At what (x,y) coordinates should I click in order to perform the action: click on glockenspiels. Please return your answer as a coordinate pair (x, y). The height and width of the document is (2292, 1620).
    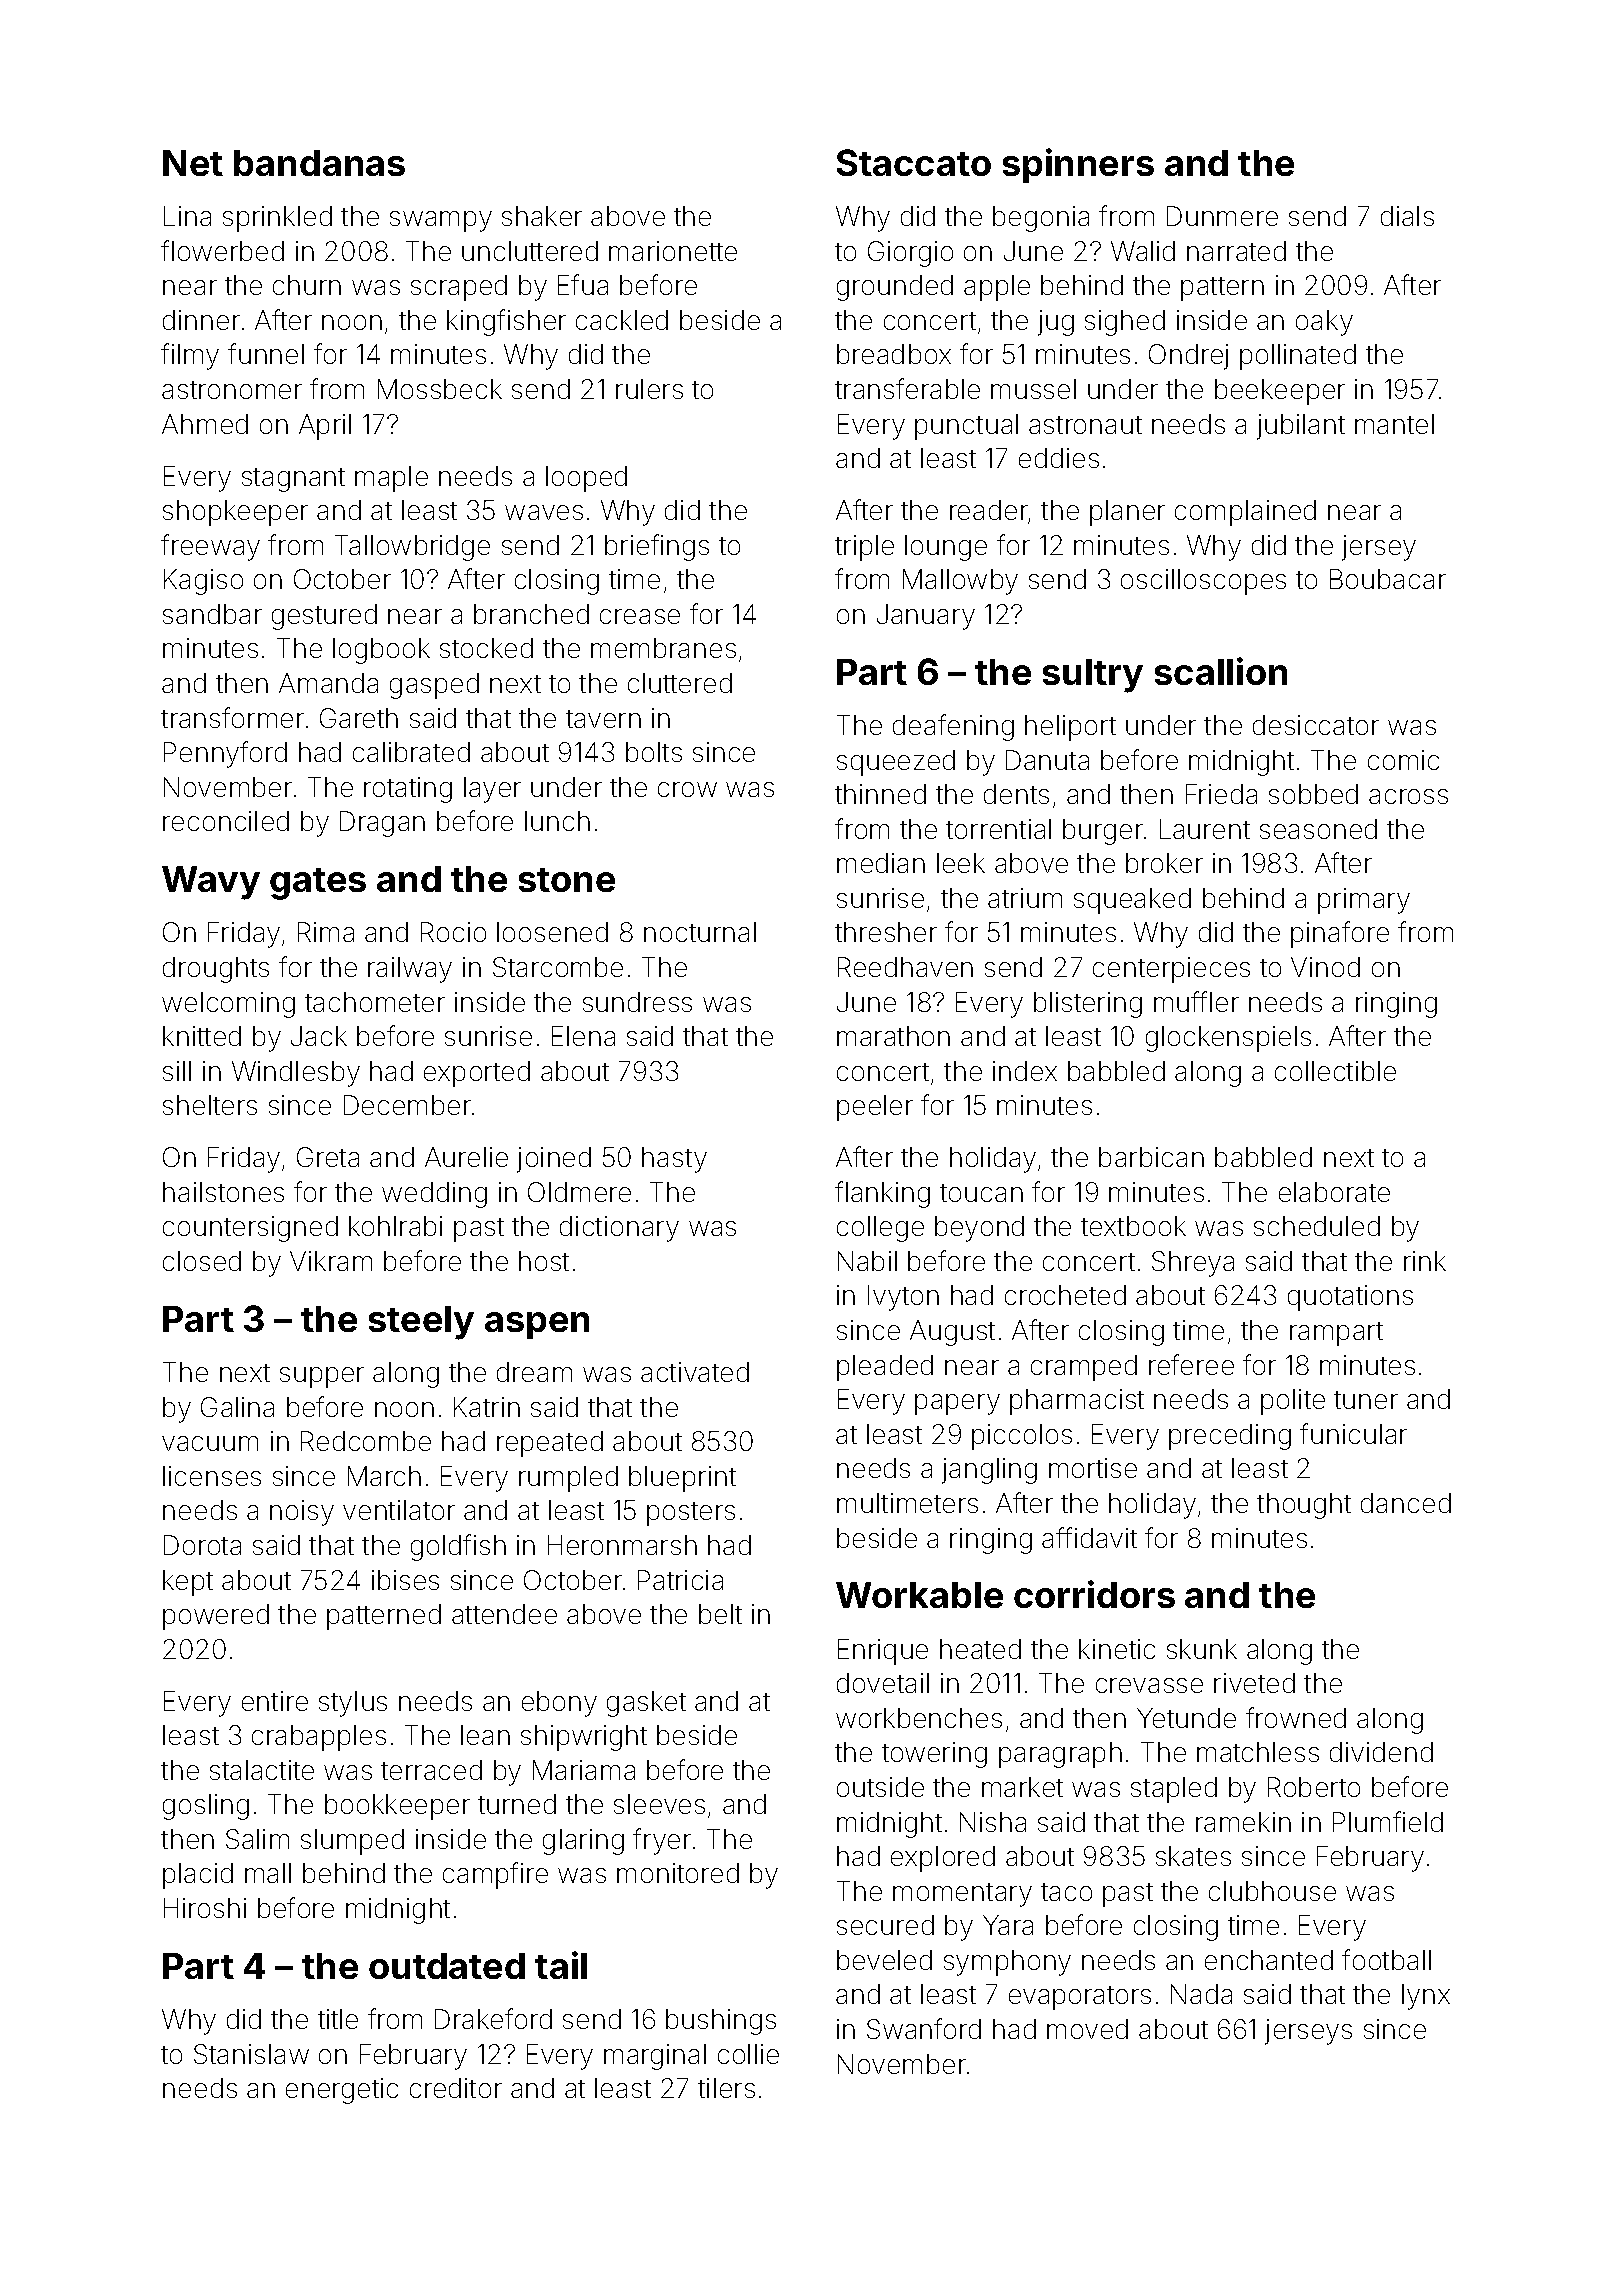
    Looking at the image, I should click on (1228, 1039).
